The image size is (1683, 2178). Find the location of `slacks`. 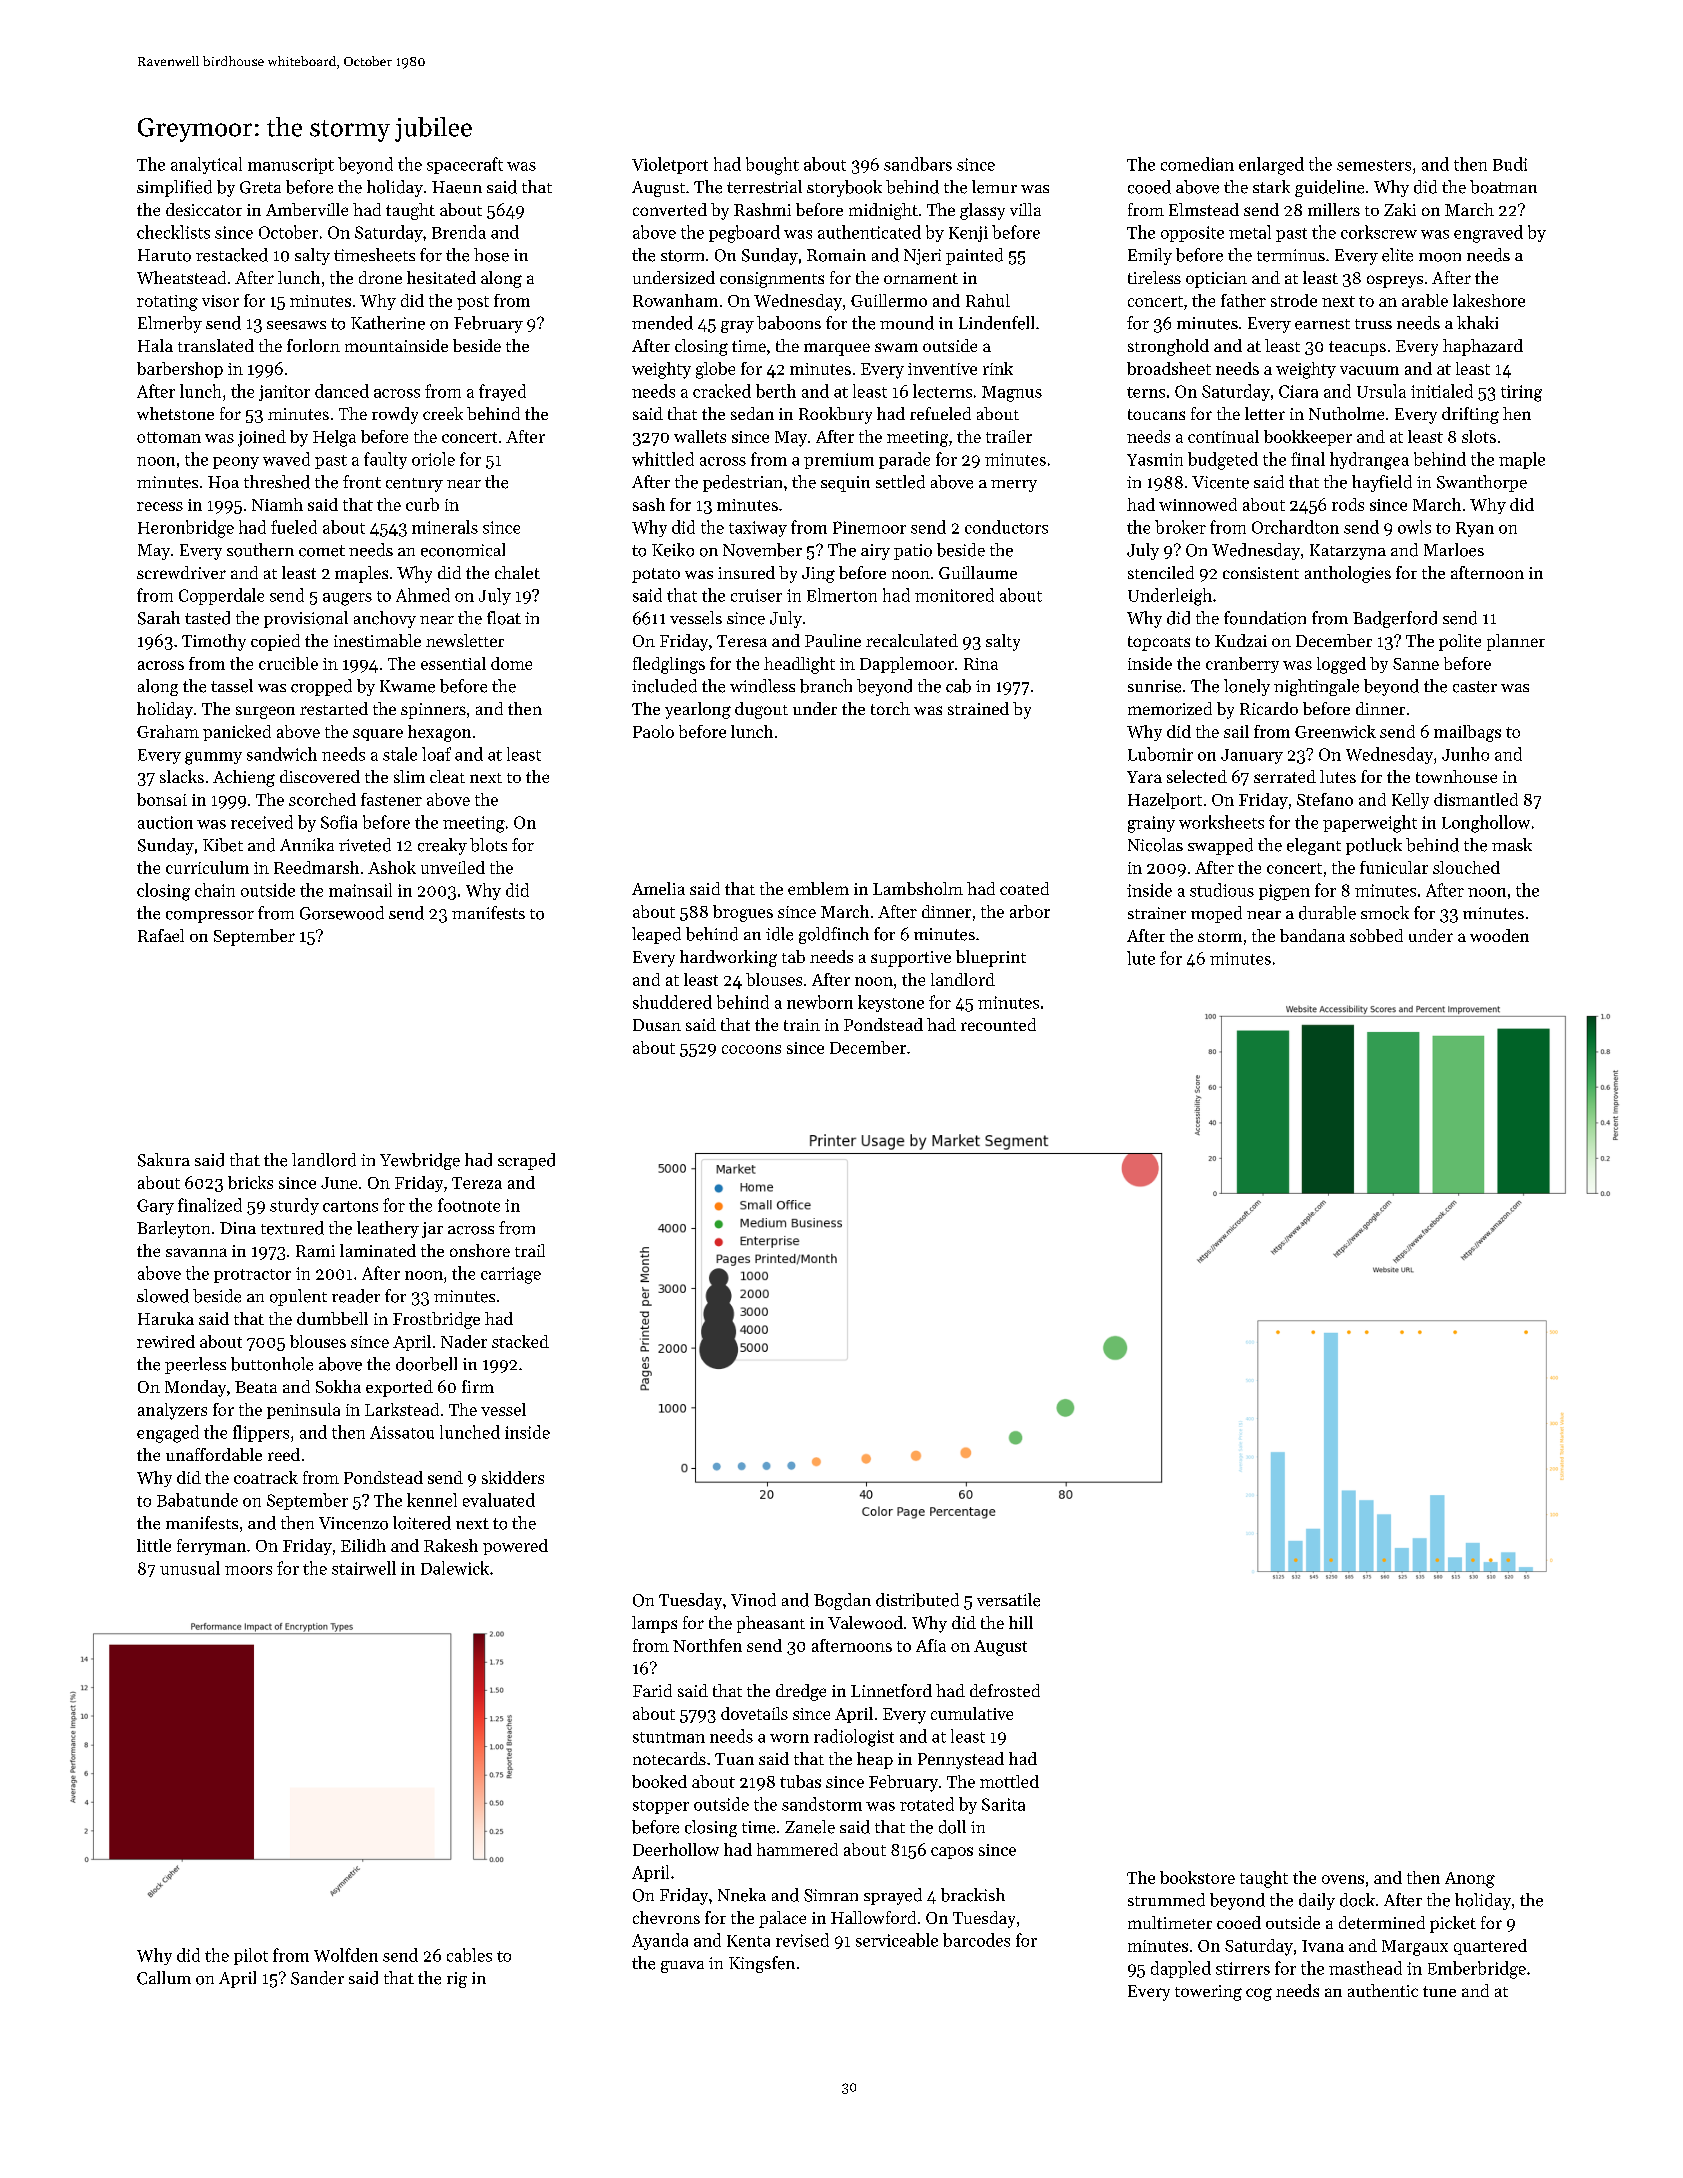

slacks is located at coordinates (182, 776).
